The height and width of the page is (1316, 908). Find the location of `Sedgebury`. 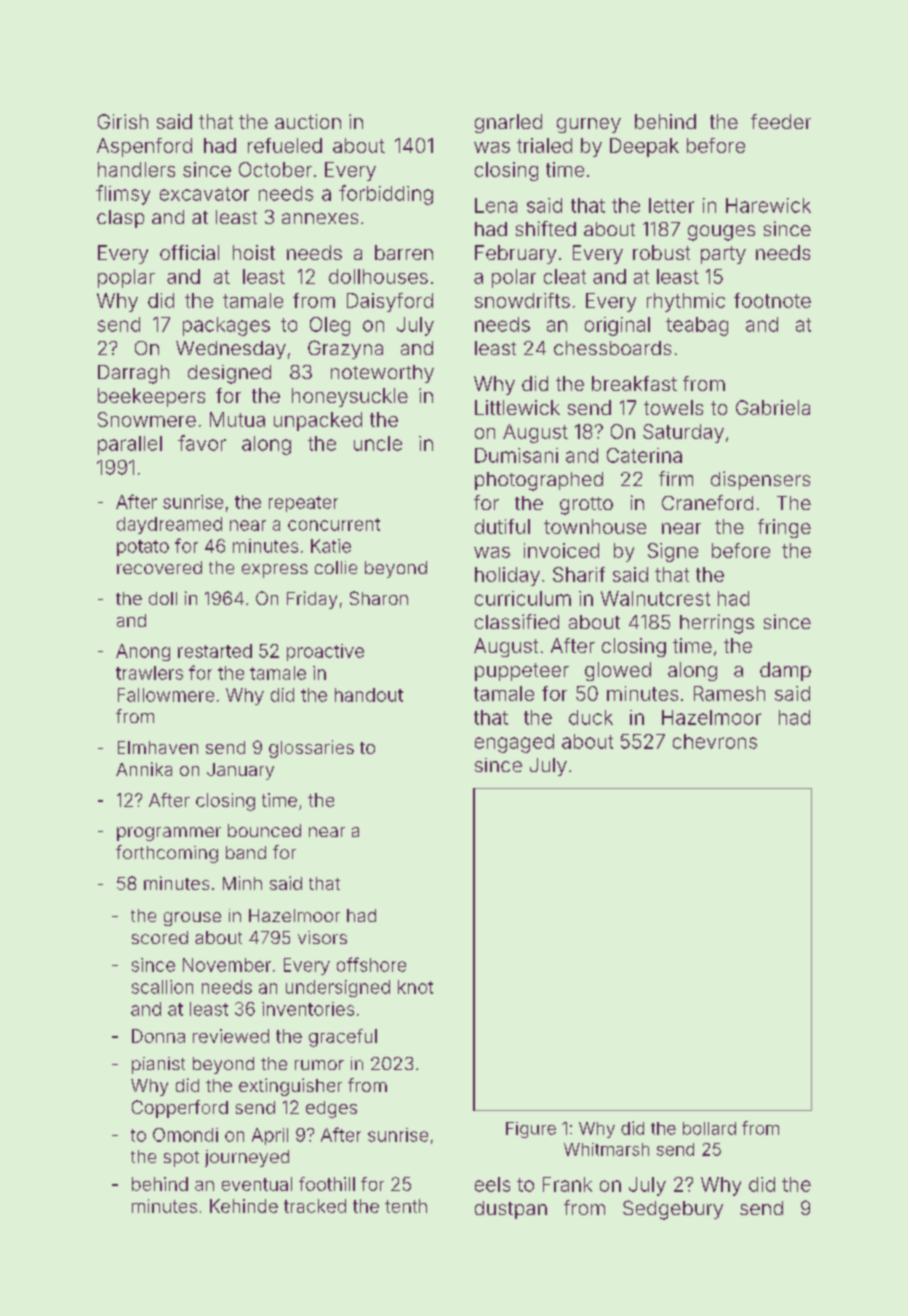

Sedgebury is located at coordinates (673, 1210).
